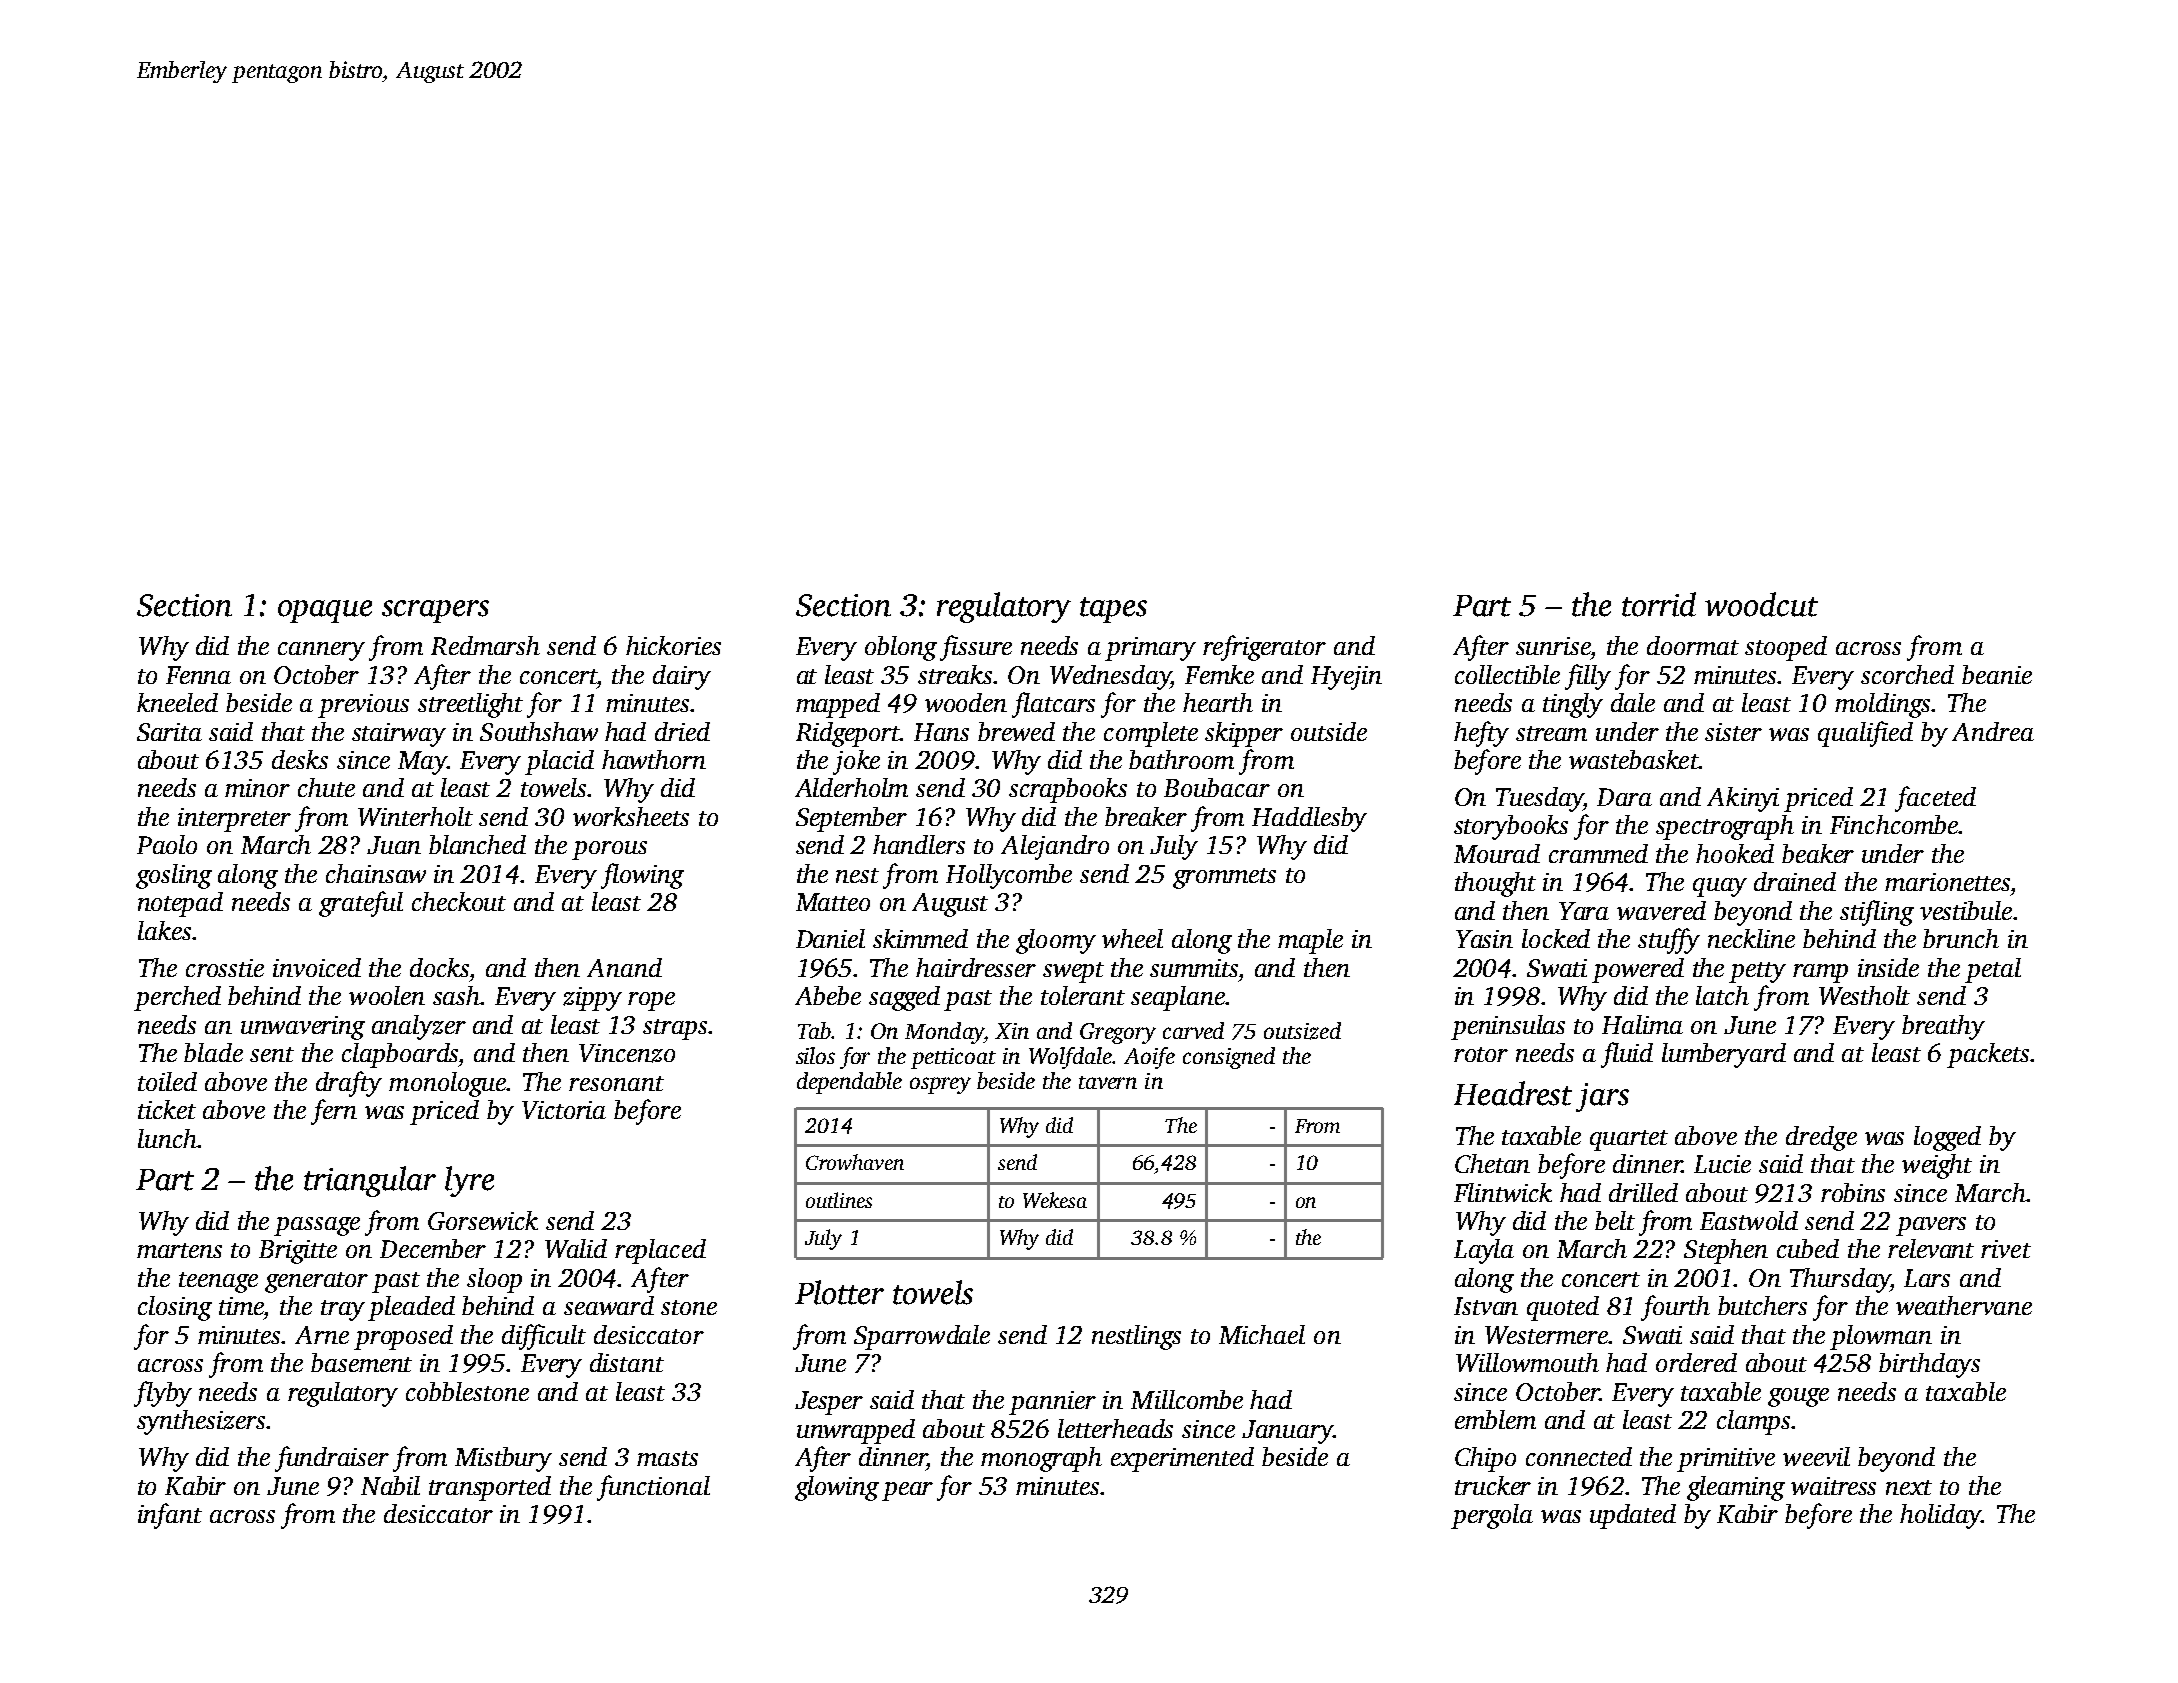 The height and width of the screenshot is (1683, 2178). I want to click on pear, so click(907, 1491).
